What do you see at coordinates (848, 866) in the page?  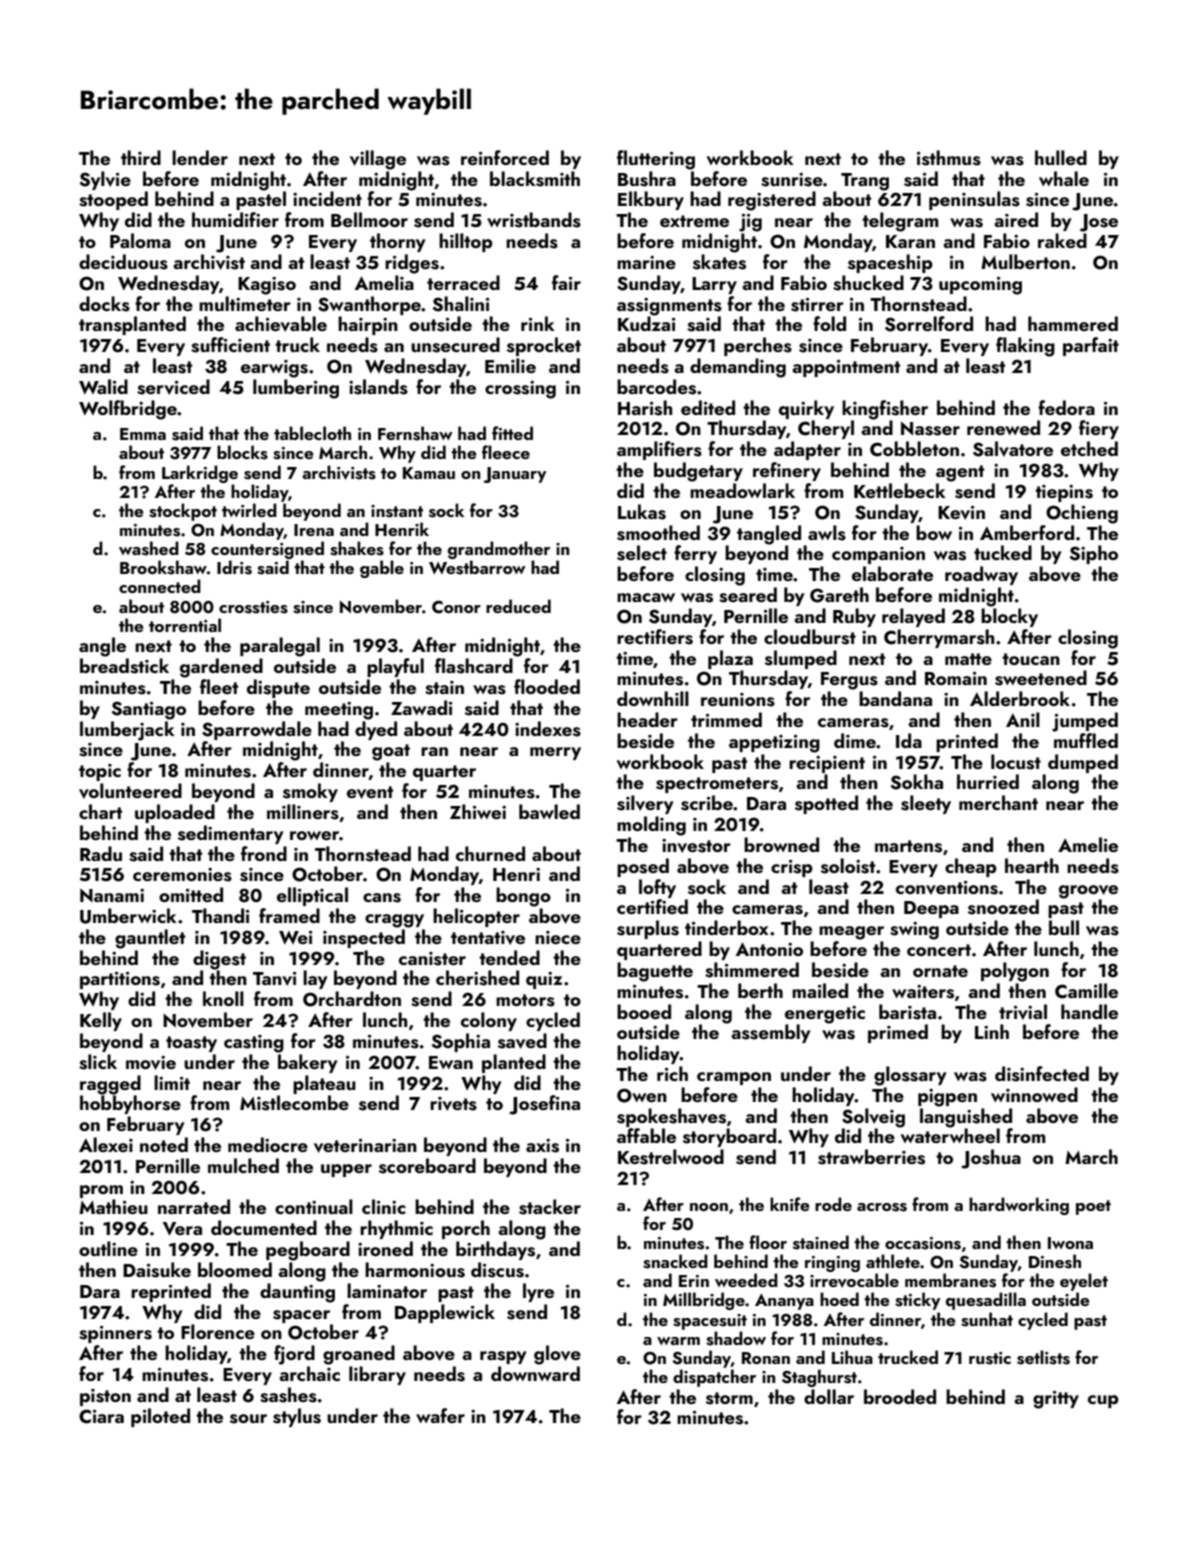 I see `soloist` at bounding box center [848, 866].
